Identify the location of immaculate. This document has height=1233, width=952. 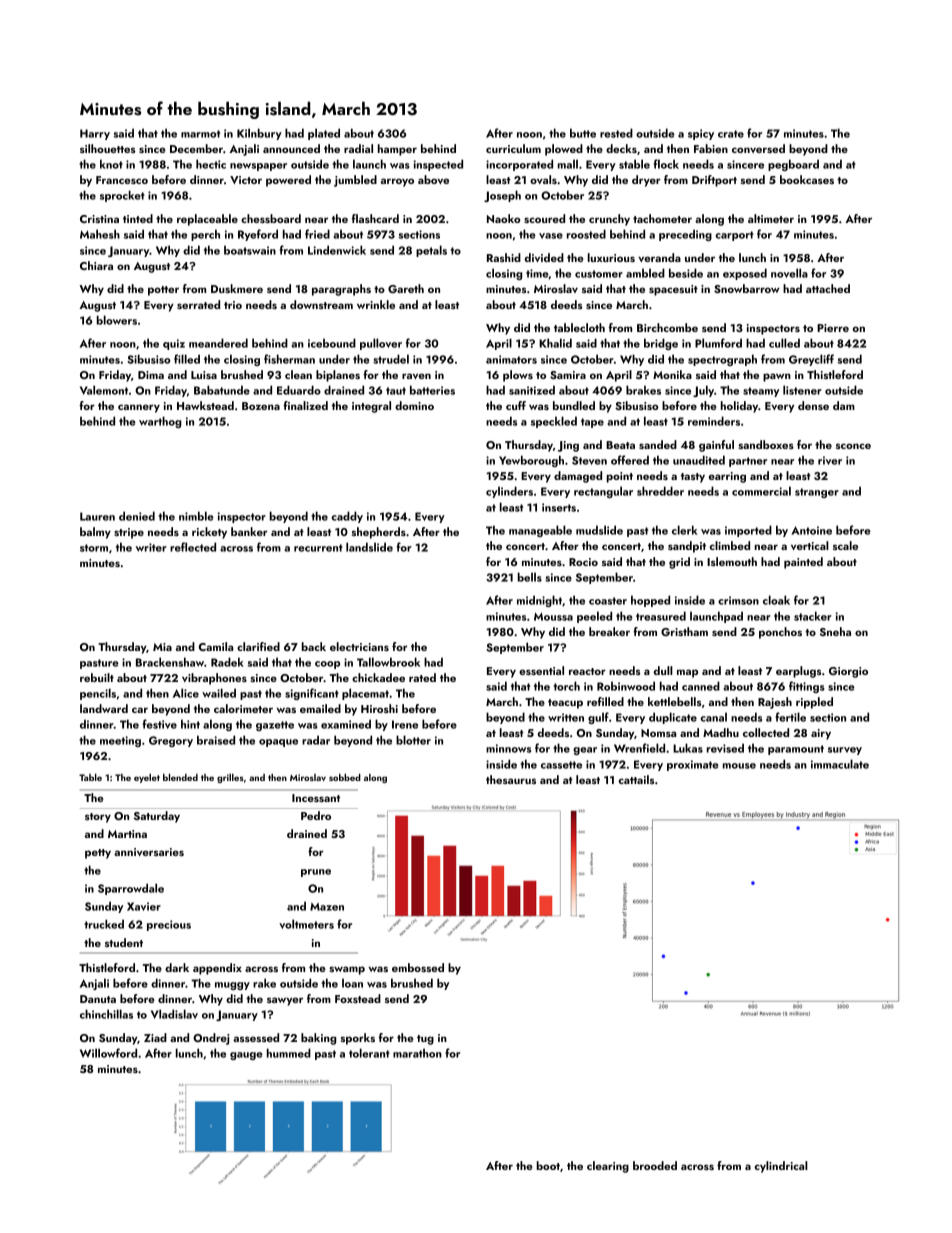
(840, 764).
